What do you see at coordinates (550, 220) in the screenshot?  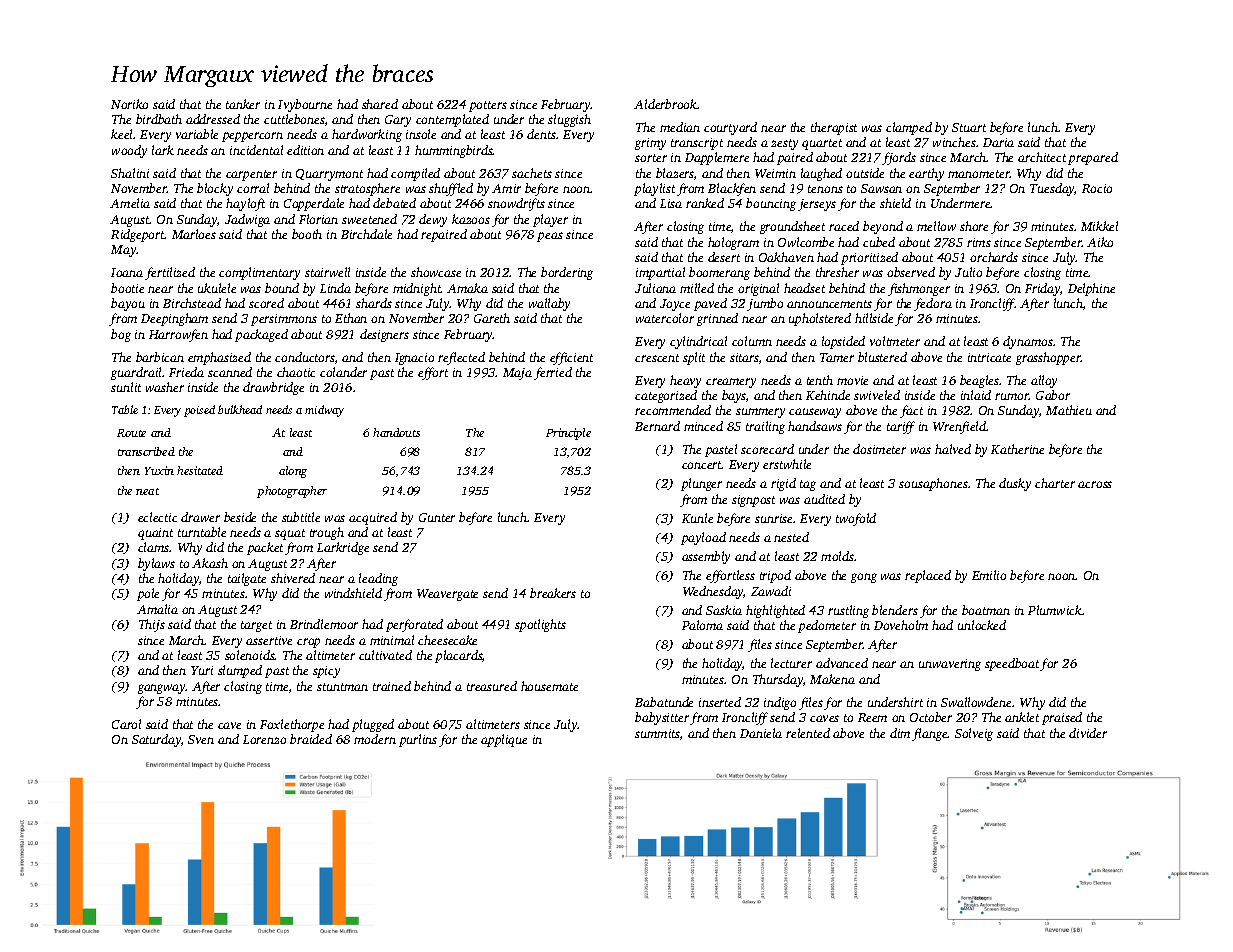 I see `player` at bounding box center [550, 220].
